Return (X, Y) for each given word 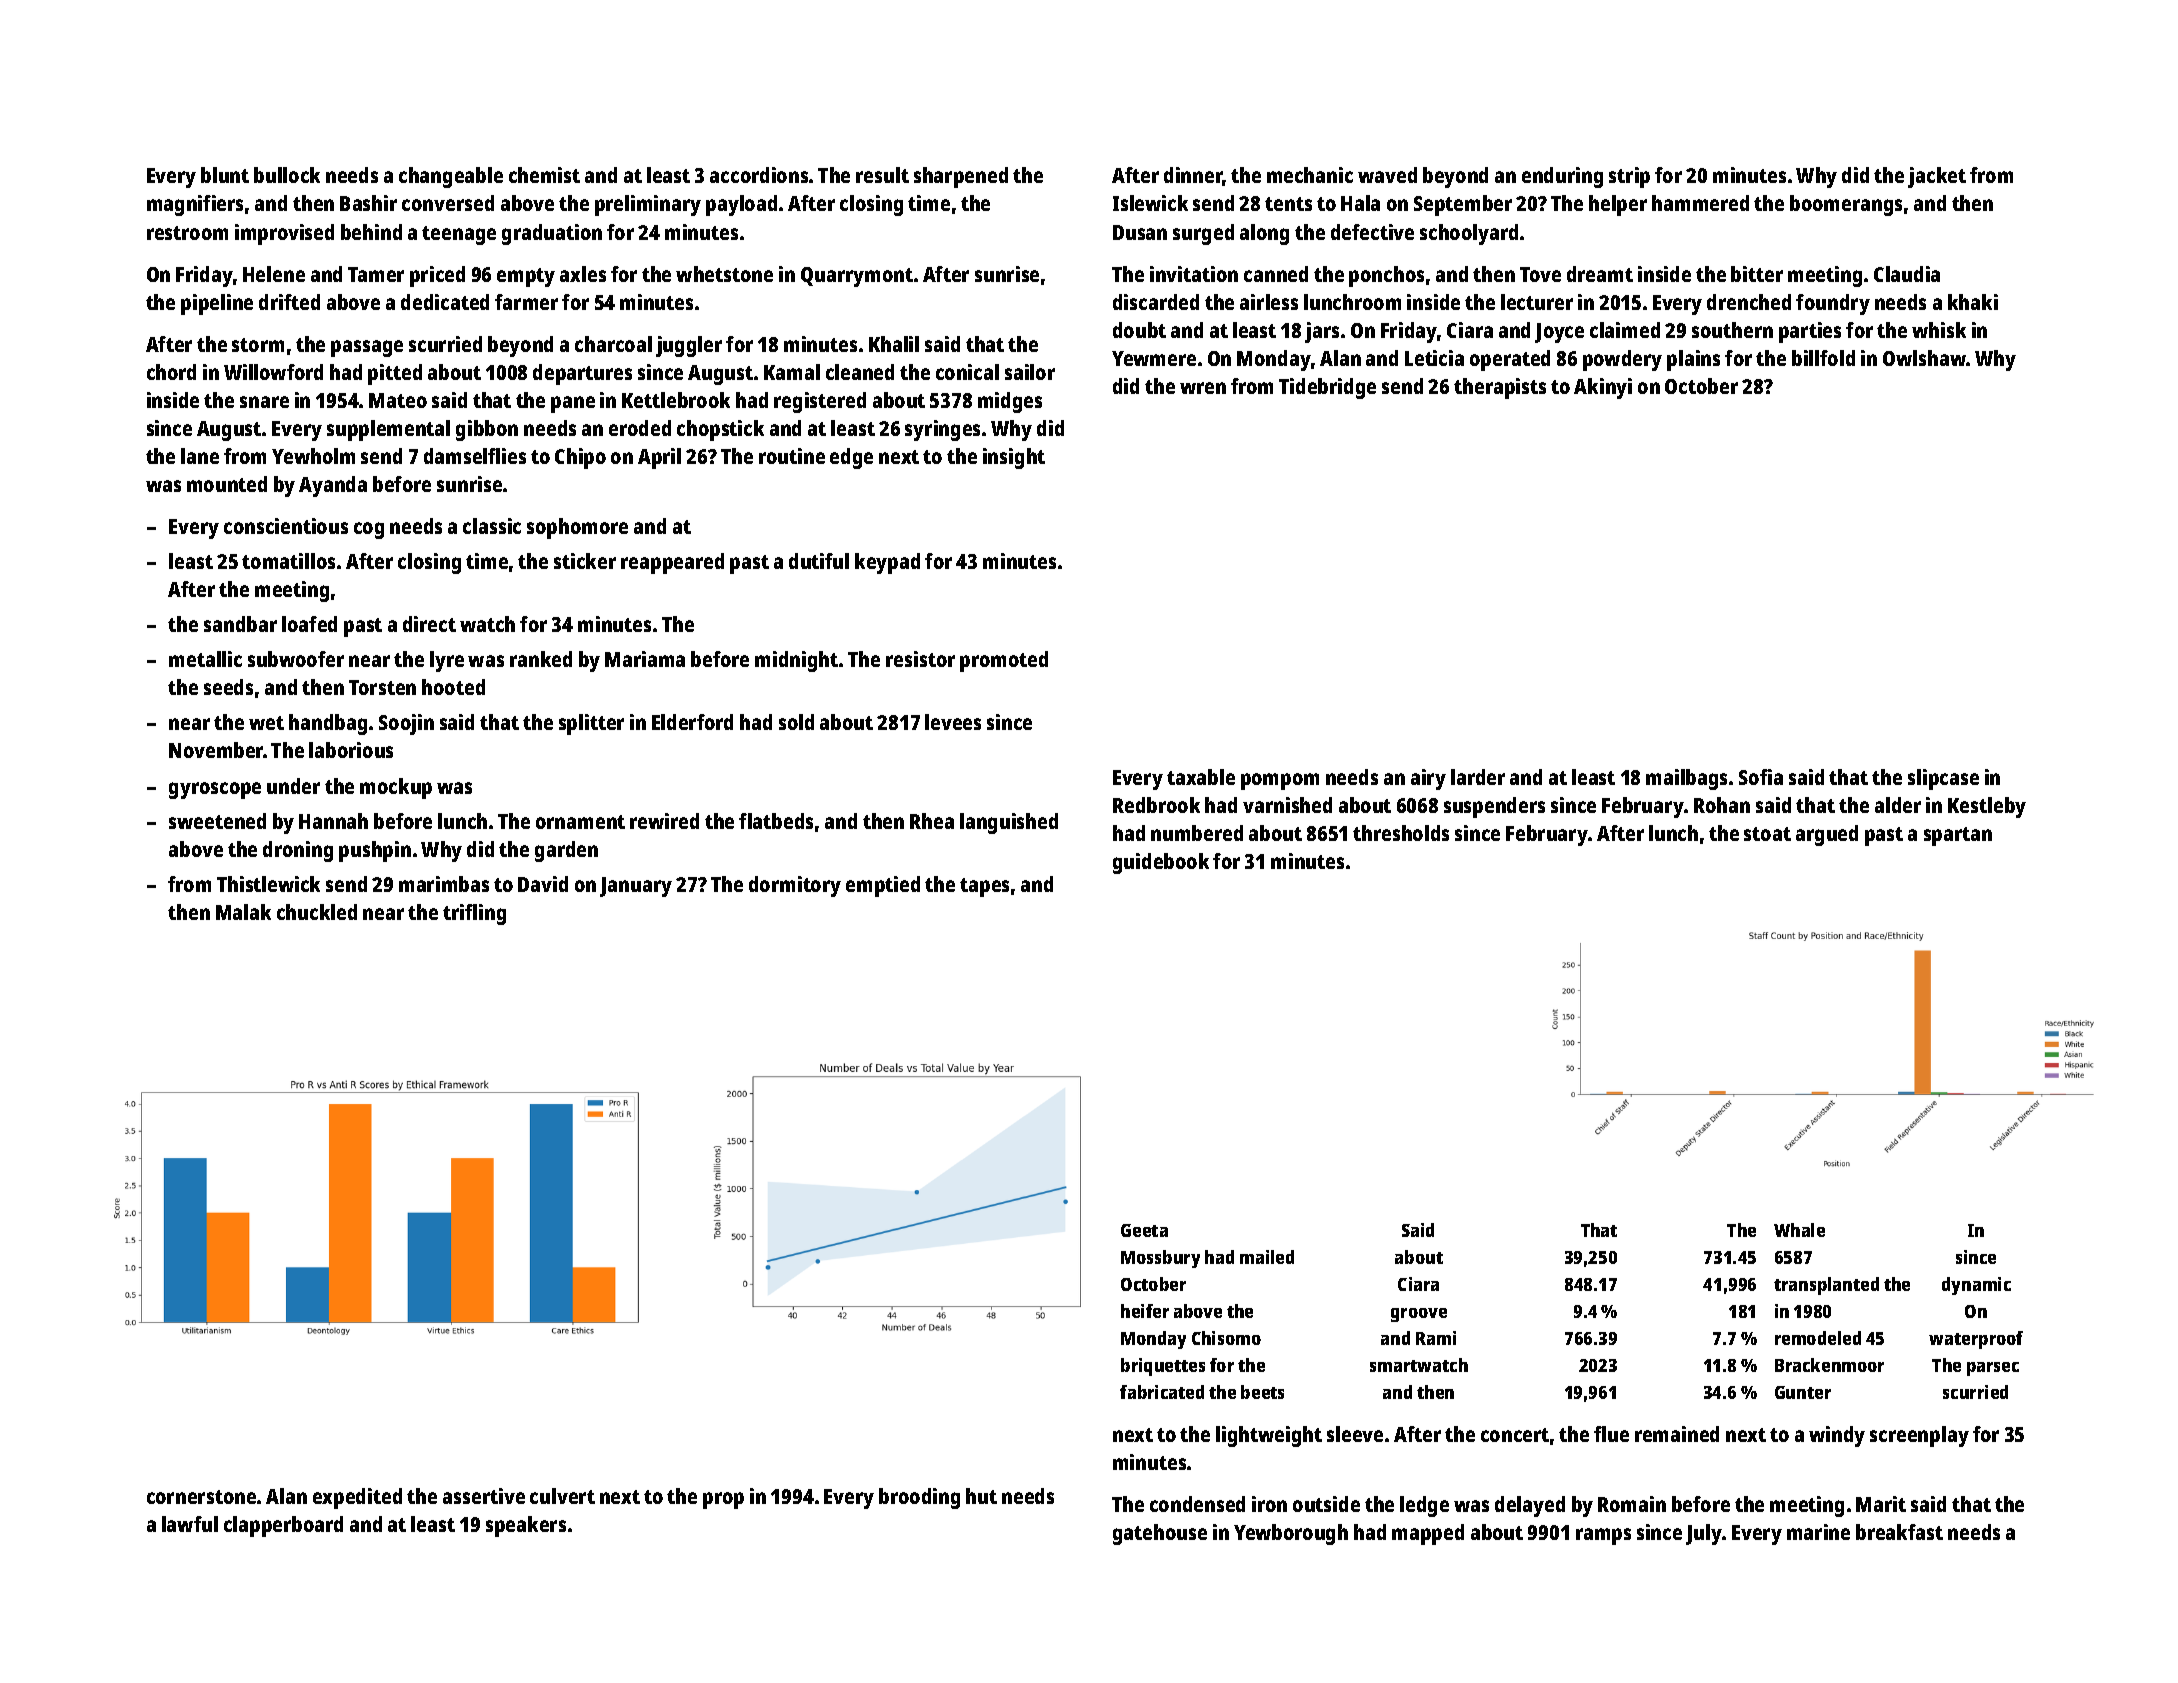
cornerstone (201, 1497)
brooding (919, 1498)
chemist (544, 175)
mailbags (1686, 779)
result (882, 175)
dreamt (1600, 274)
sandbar (240, 624)
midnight (796, 661)
